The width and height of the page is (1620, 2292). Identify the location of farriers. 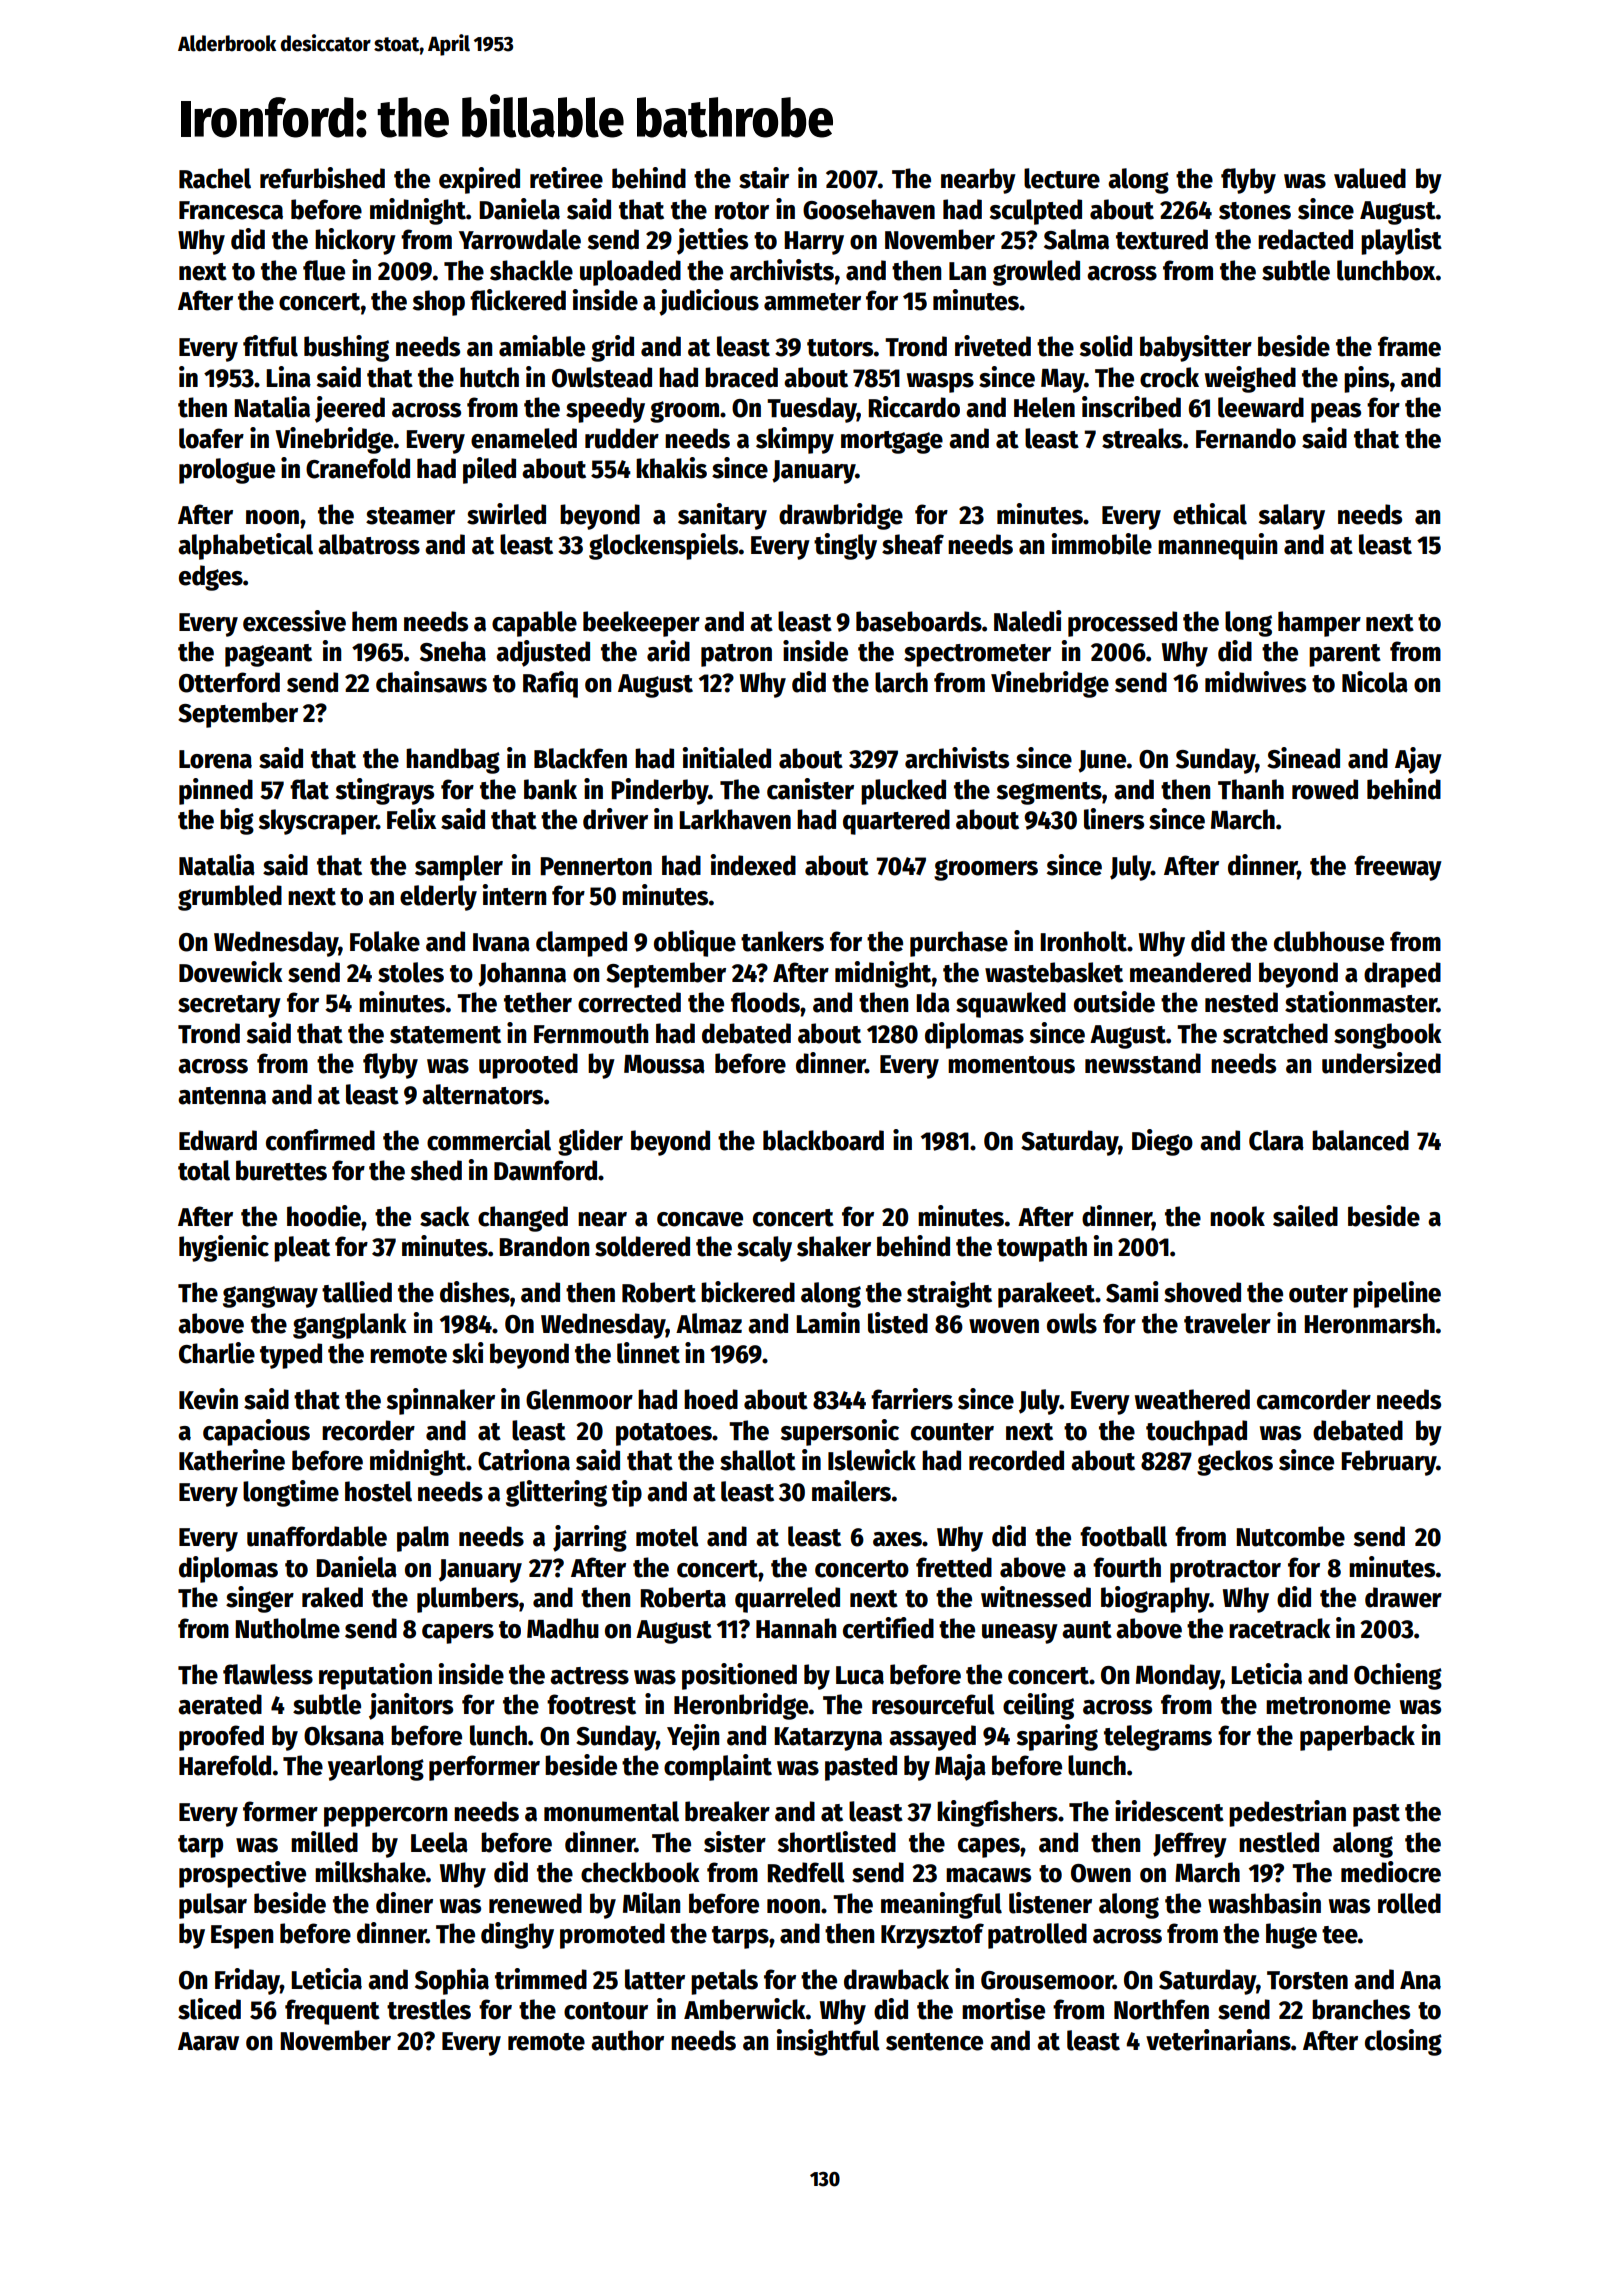
(912, 1399).
